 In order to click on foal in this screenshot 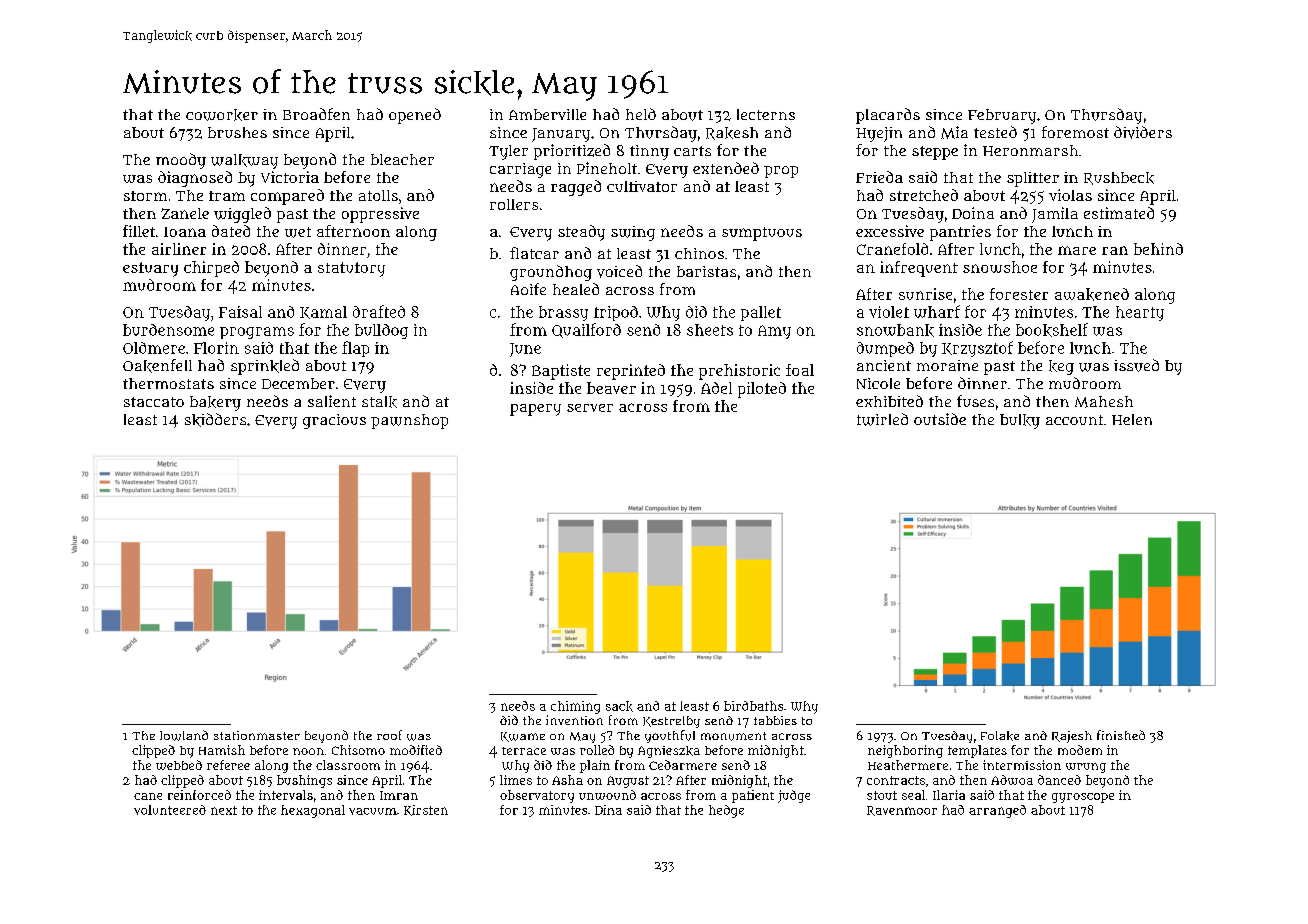, I will do `click(800, 370)`.
